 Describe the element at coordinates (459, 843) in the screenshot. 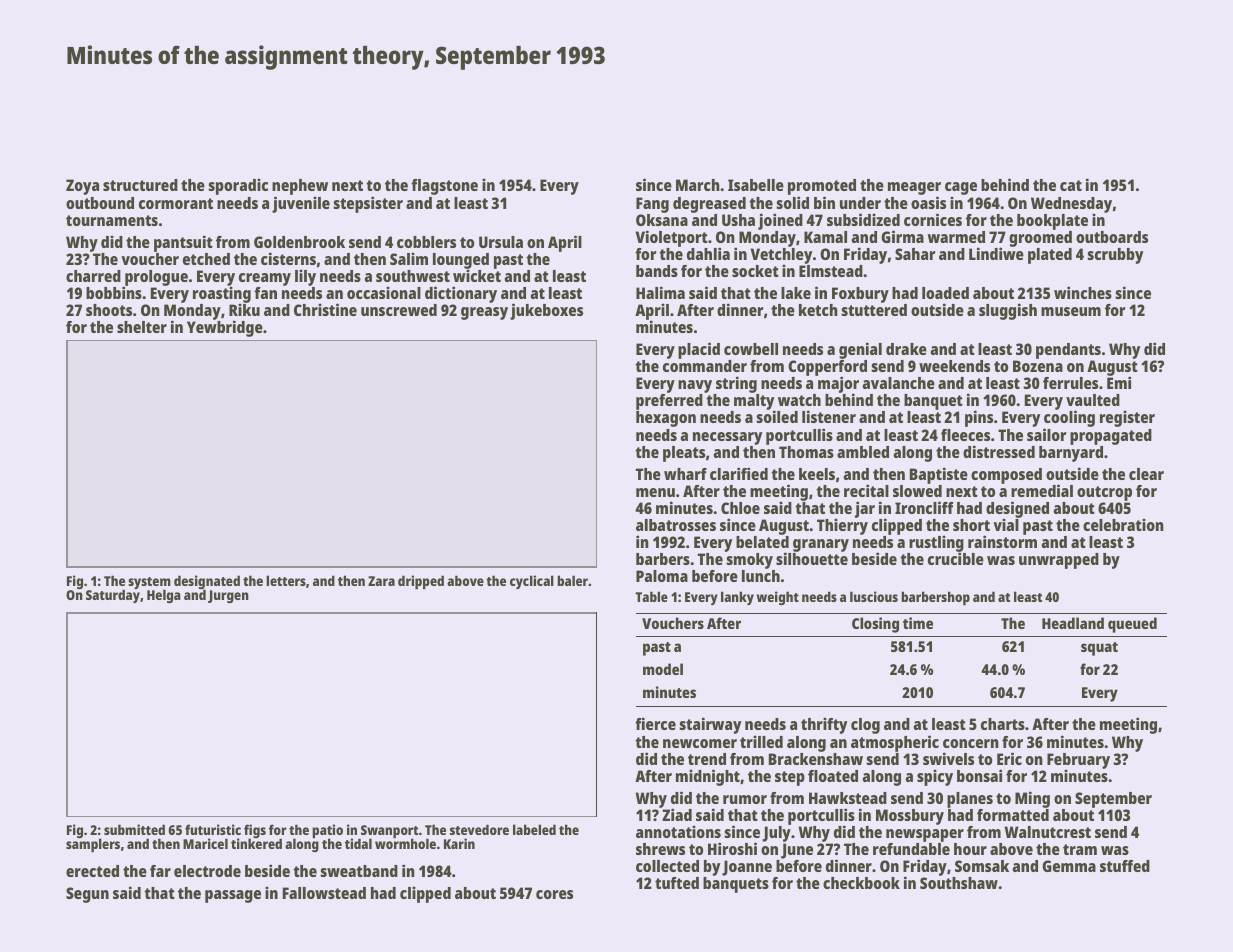

I see `Karin` at that location.
